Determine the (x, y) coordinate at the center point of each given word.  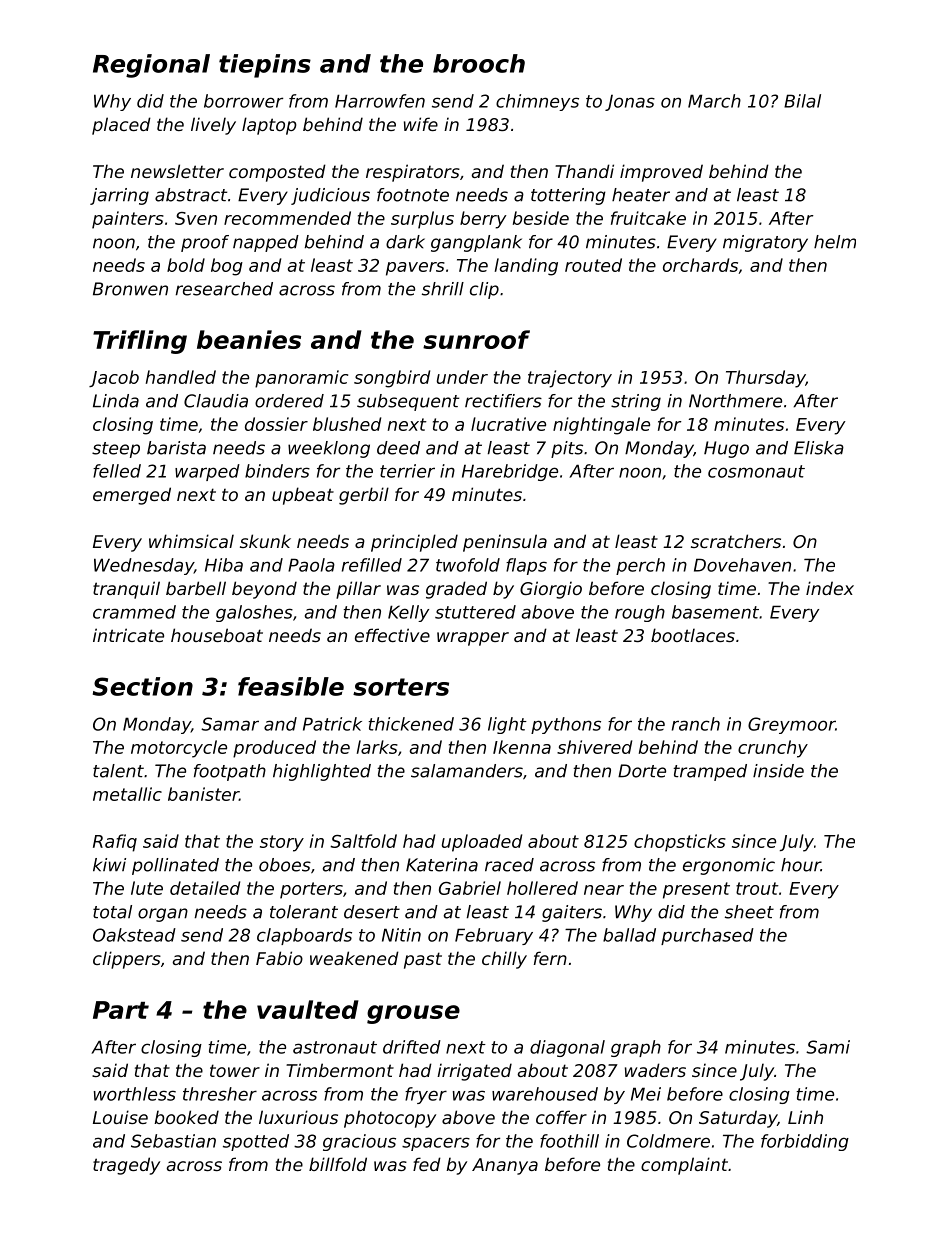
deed (398, 448)
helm (835, 242)
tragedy (126, 1166)
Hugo (726, 449)
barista (176, 448)
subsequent (408, 402)
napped (266, 243)
